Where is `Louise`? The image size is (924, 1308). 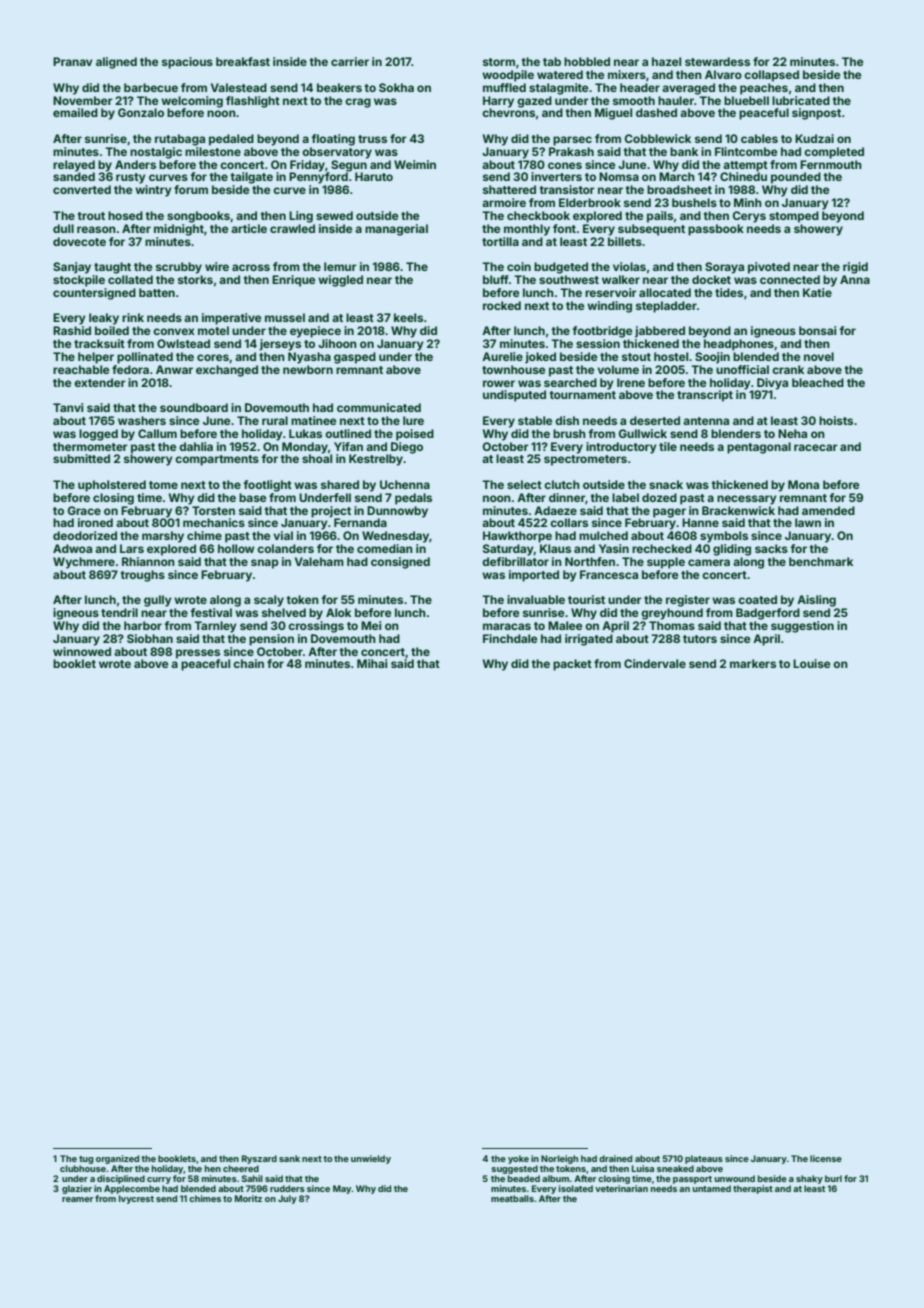
Louise is located at coordinates (811, 663).
